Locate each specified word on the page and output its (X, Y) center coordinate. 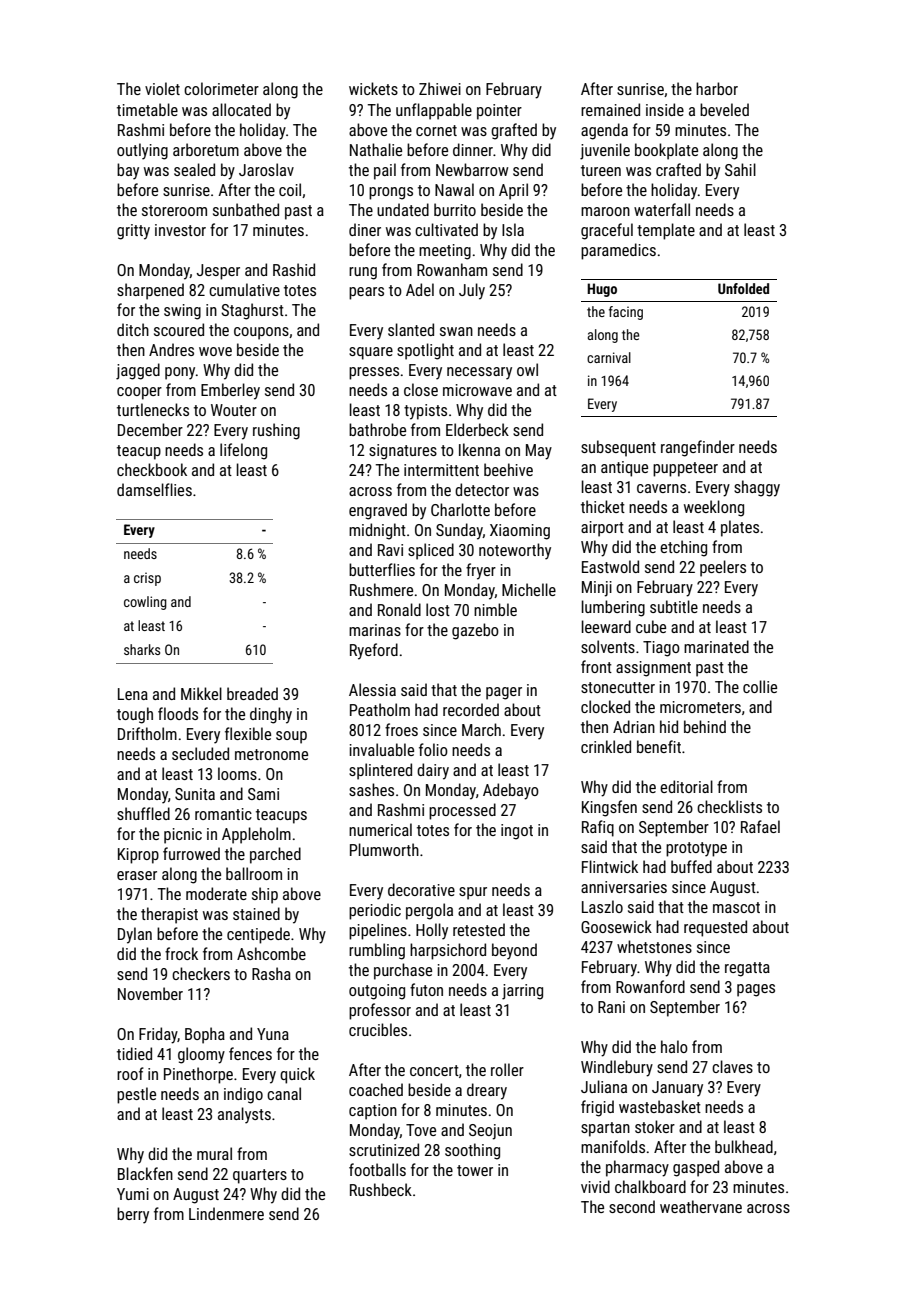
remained (610, 109)
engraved (378, 511)
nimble (495, 609)
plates (740, 528)
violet (162, 88)
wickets (373, 88)
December (150, 429)
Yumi (133, 1194)
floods (178, 713)
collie (760, 686)
